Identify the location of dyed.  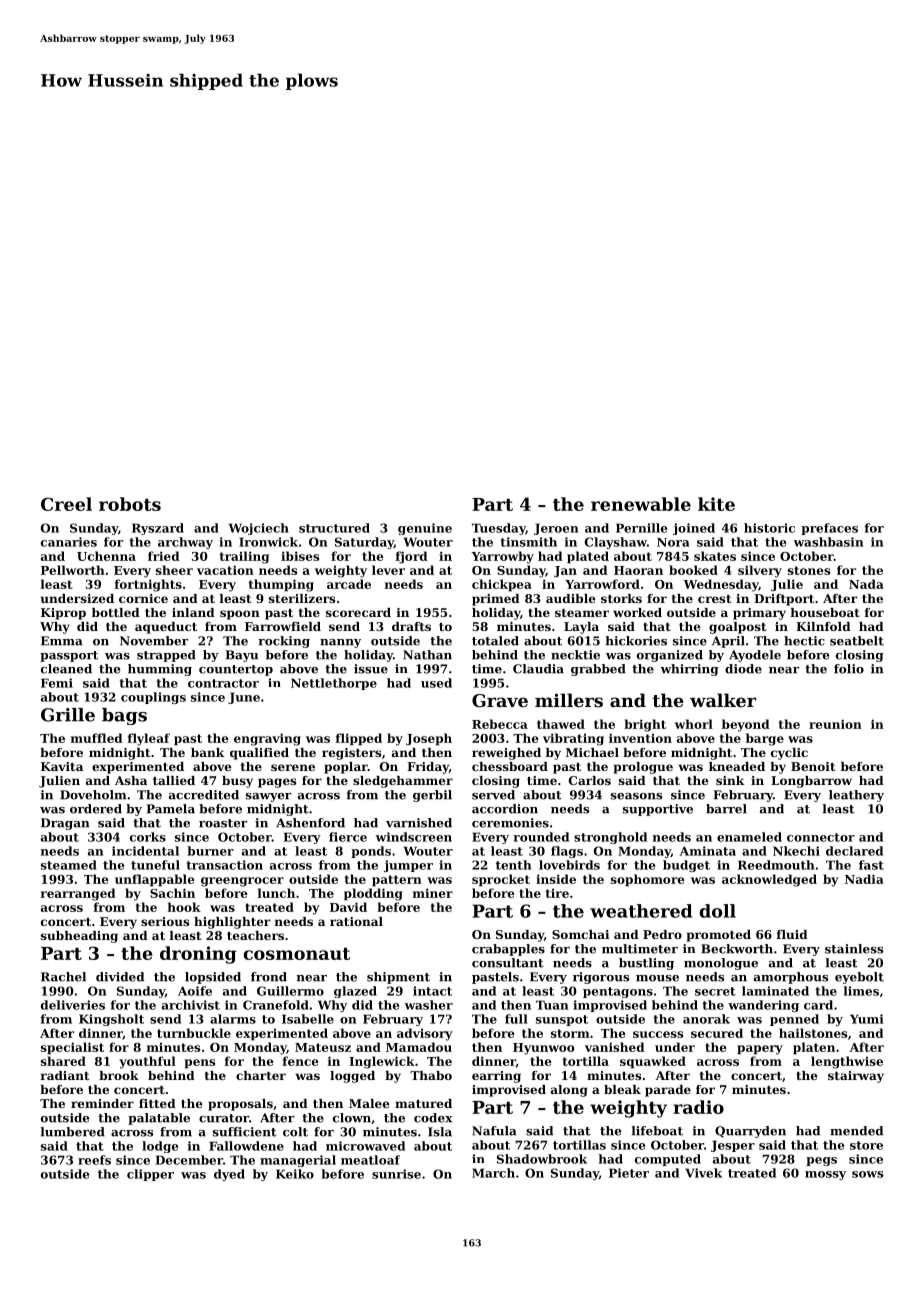
(229, 1175).
